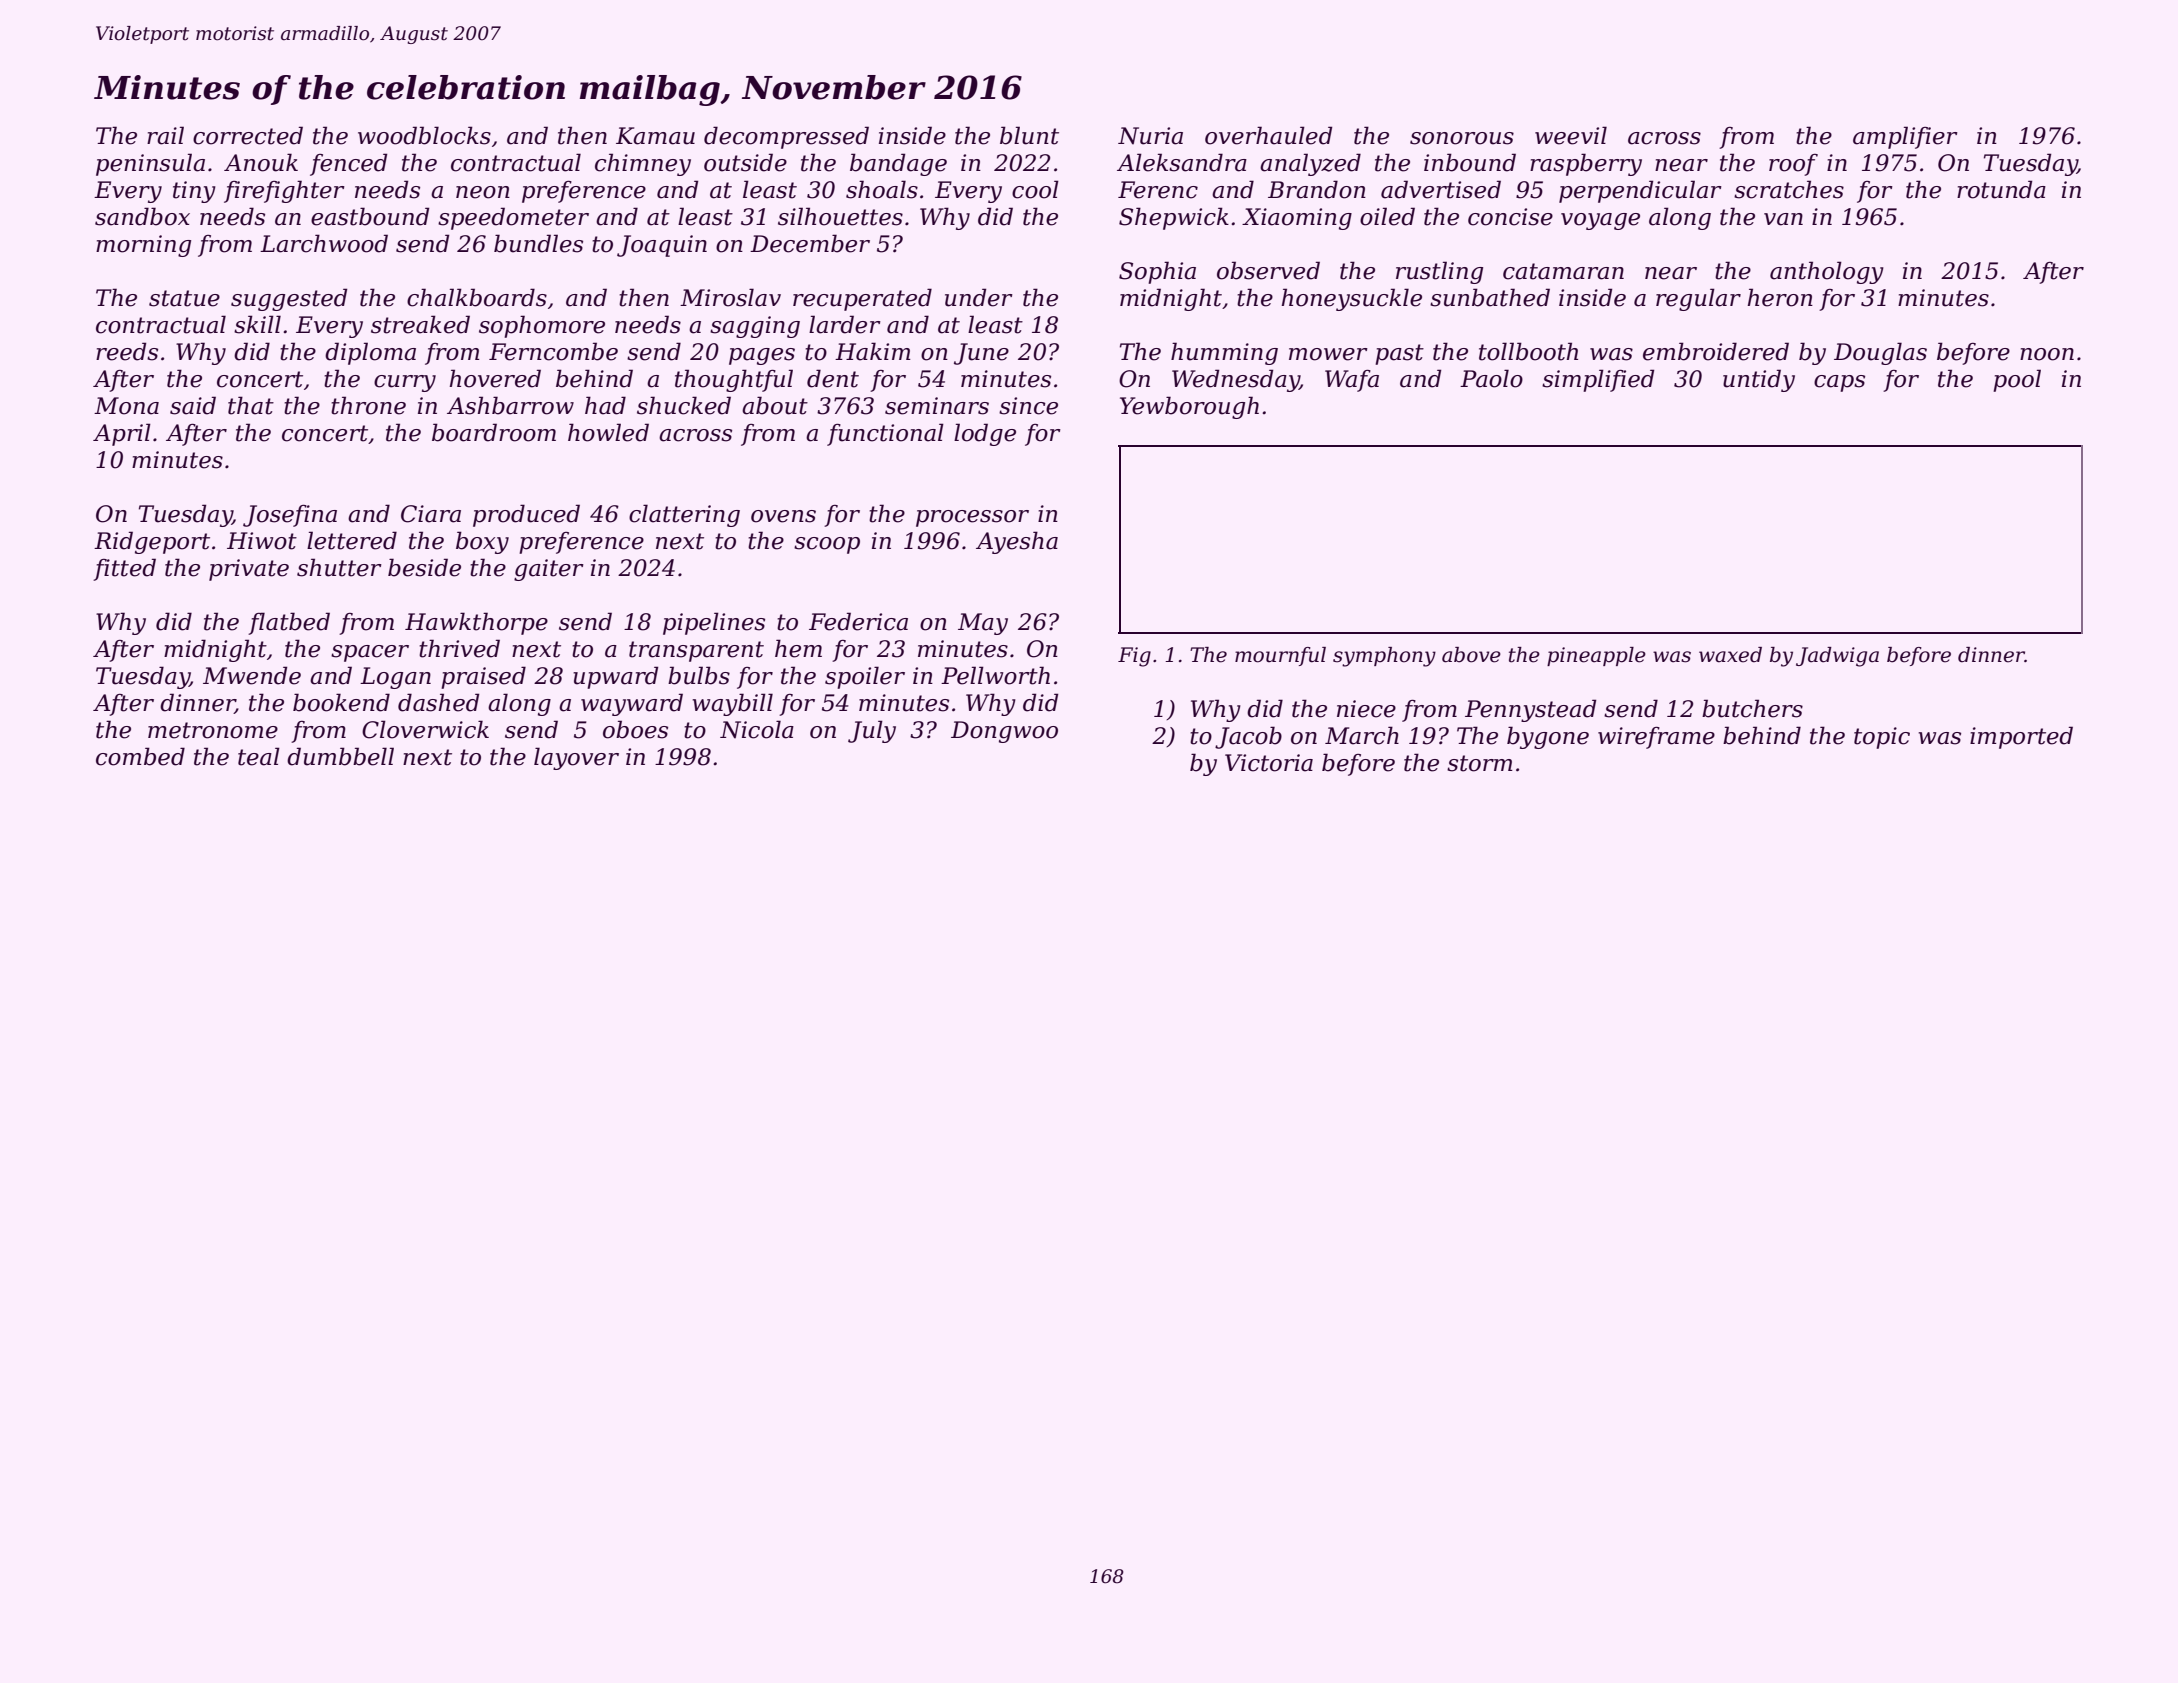 Image resolution: width=2178 pixels, height=1683 pixels. I want to click on imported, so click(2021, 737).
